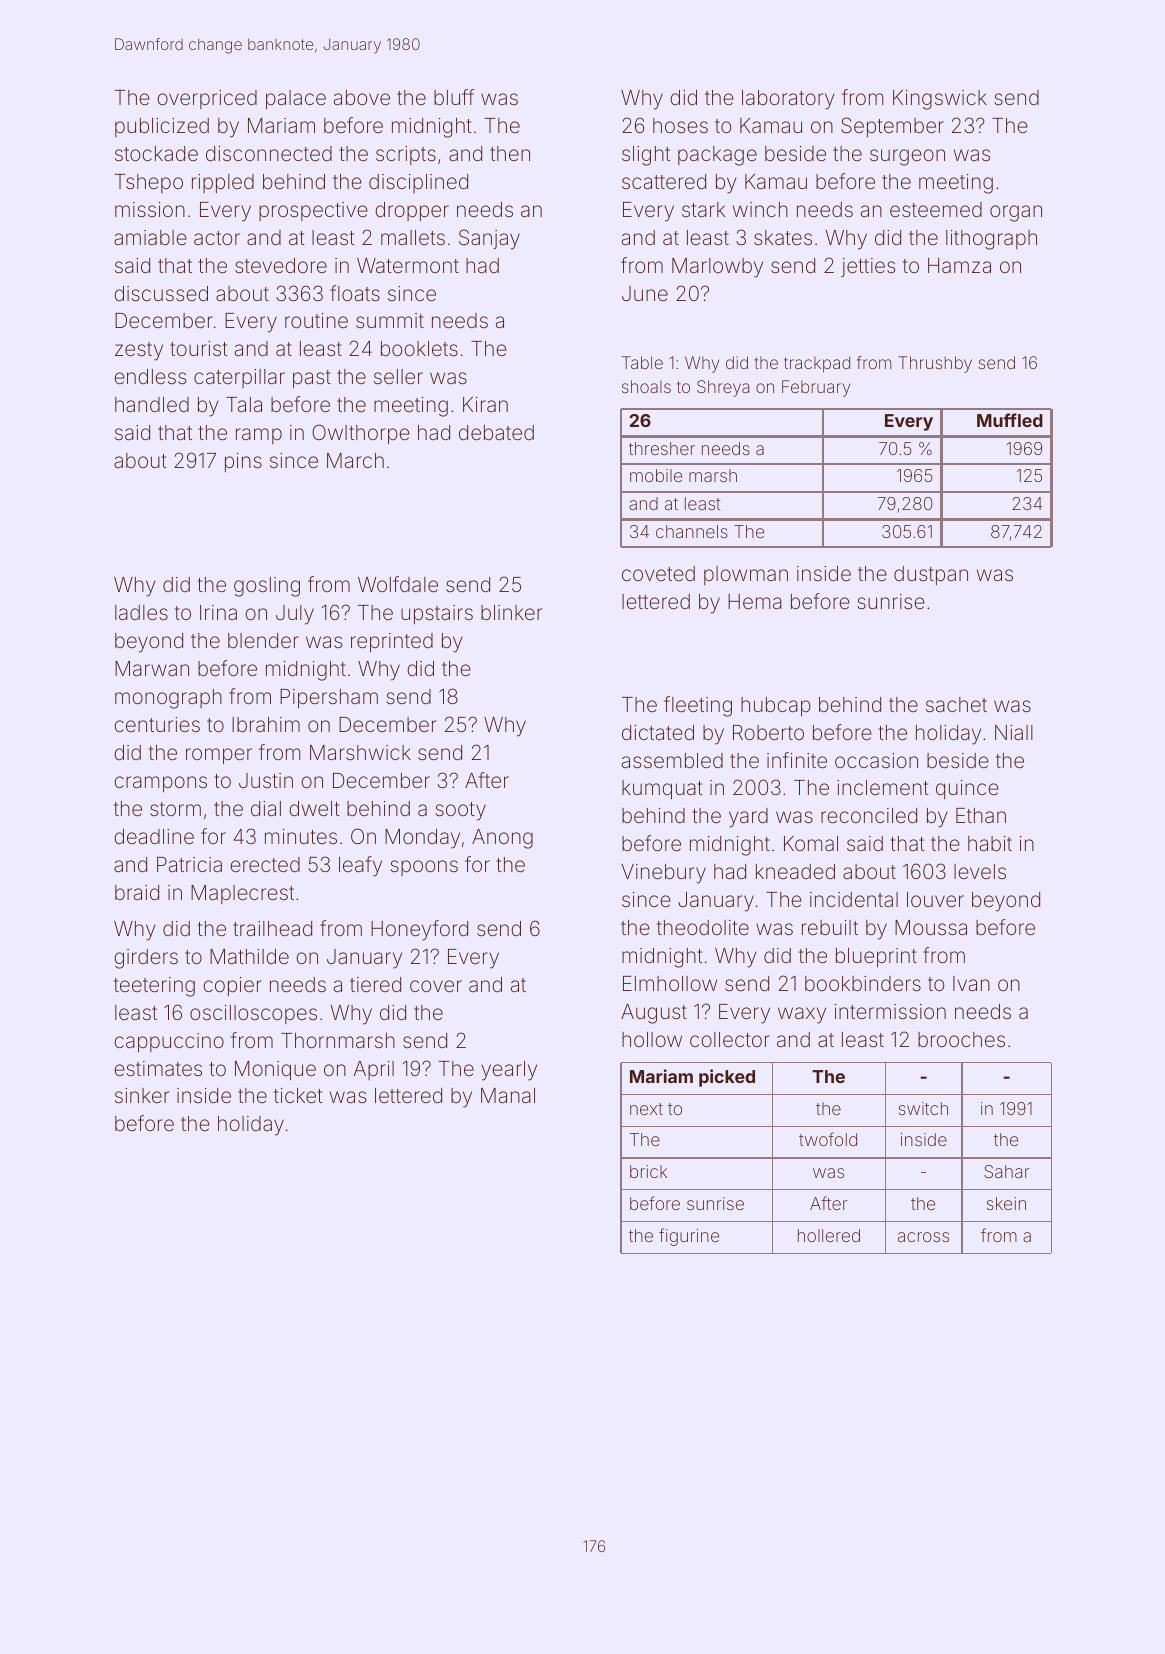 This image has height=1654, width=1165. I want to click on Wolfdale, so click(398, 584).
